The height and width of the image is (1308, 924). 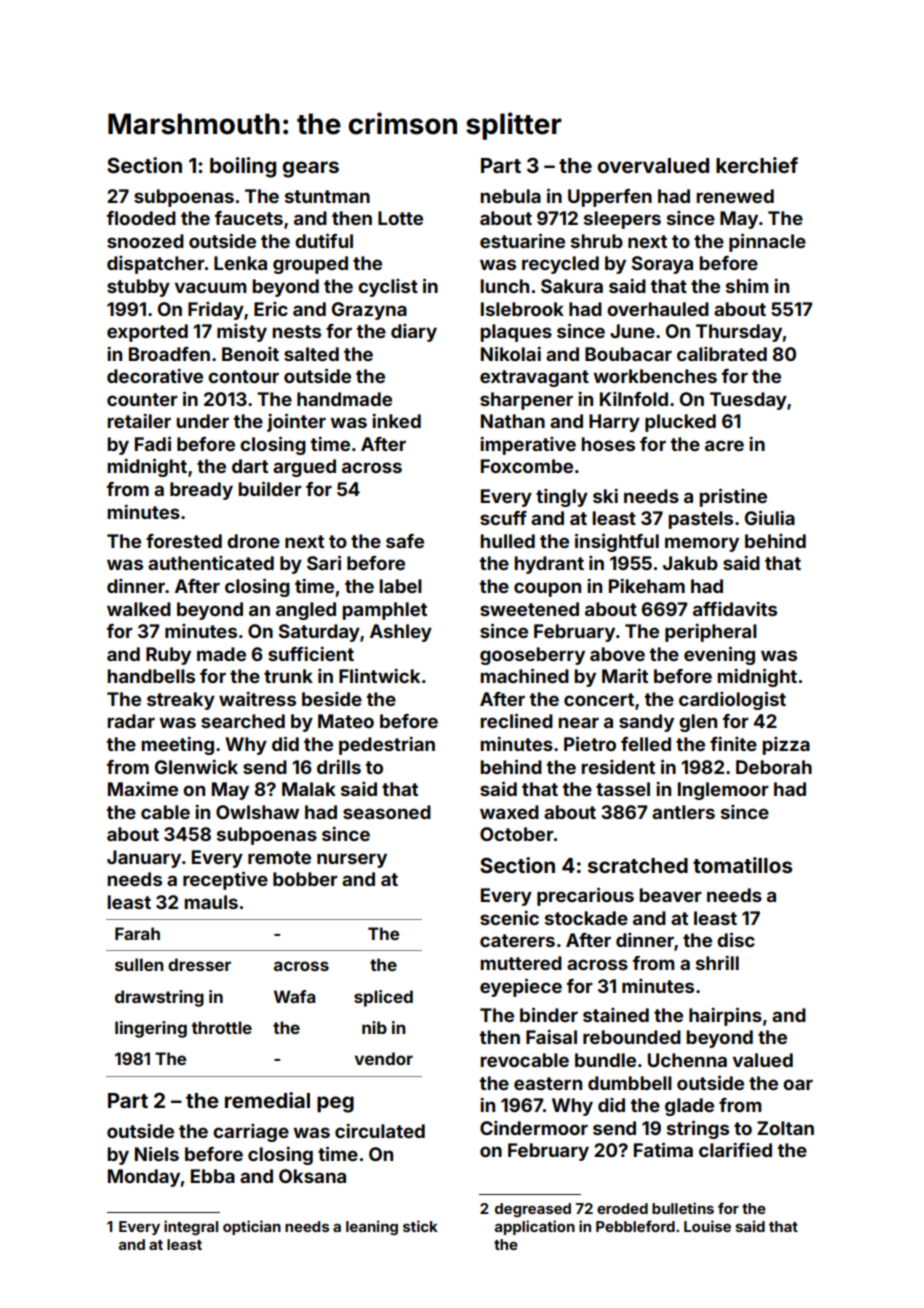 I want to click on nebula, so click(x=510, y=196).
